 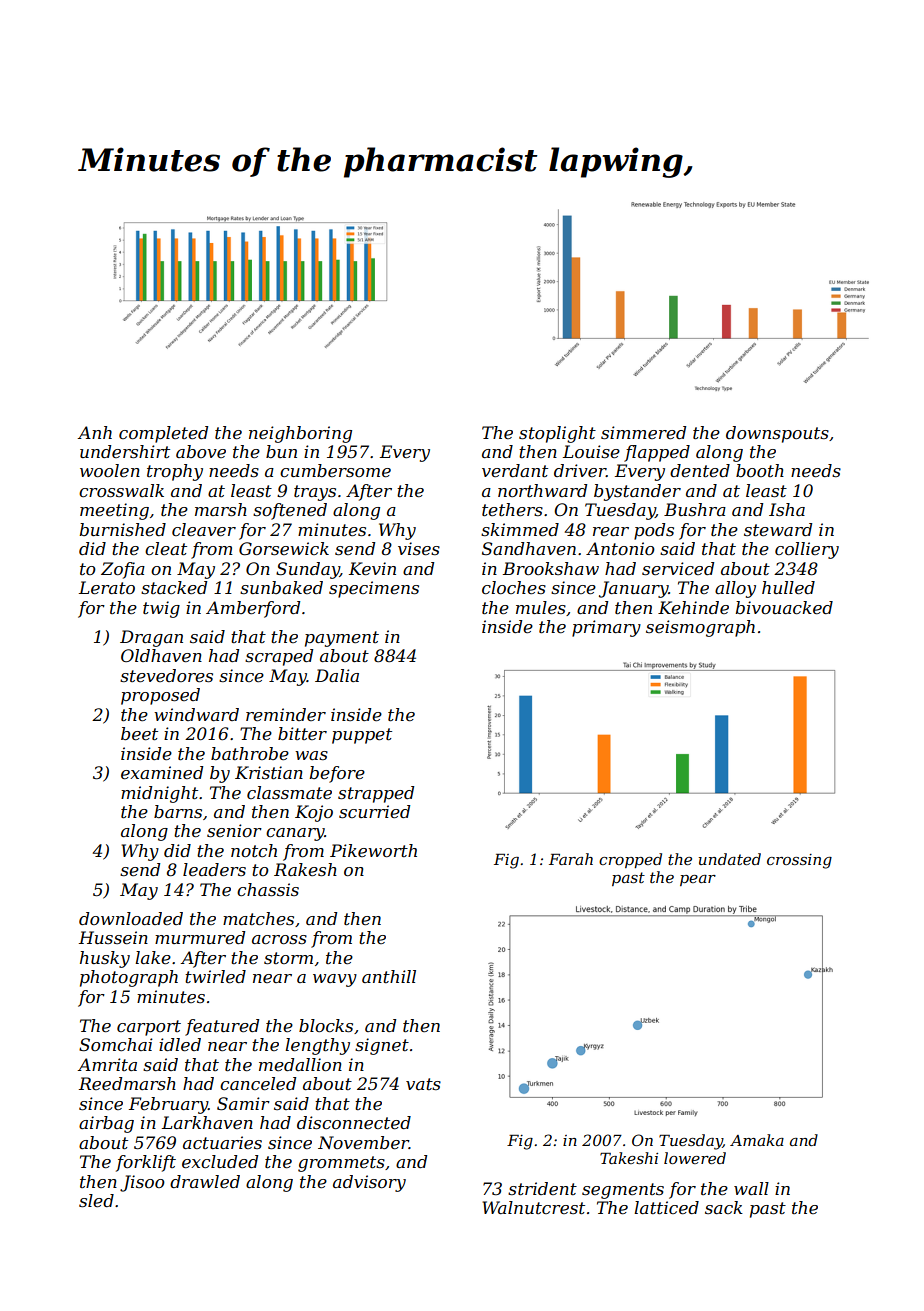 What do you see at coordinates (571, 859) in the screenshot?
I see `Farah` at bounding box center [571, 859].
